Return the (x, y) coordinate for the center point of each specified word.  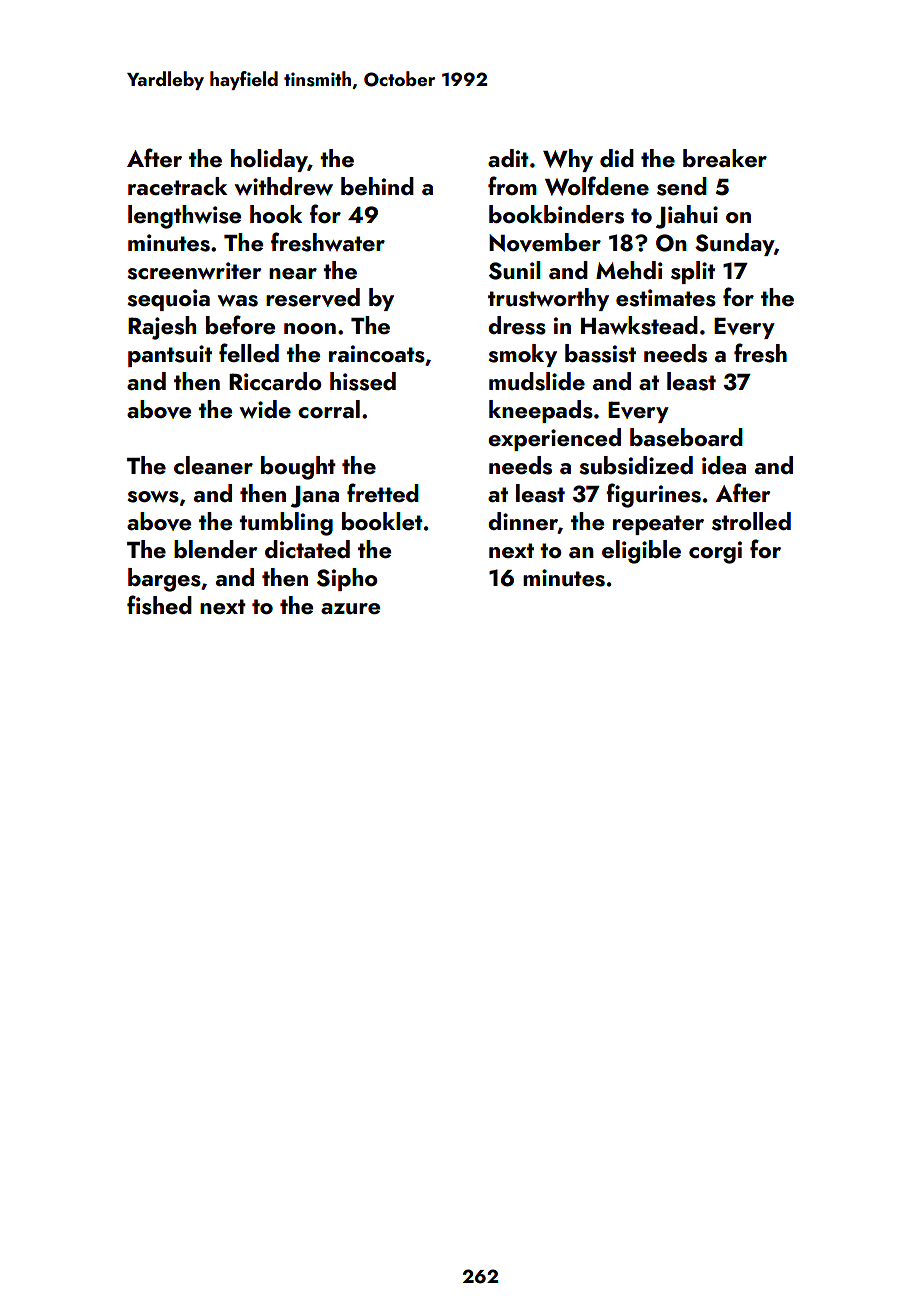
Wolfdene (597, 186)
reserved (313, 297)
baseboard (686, 437)
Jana (315, 497)
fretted (383, 492)
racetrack (177, 186)
